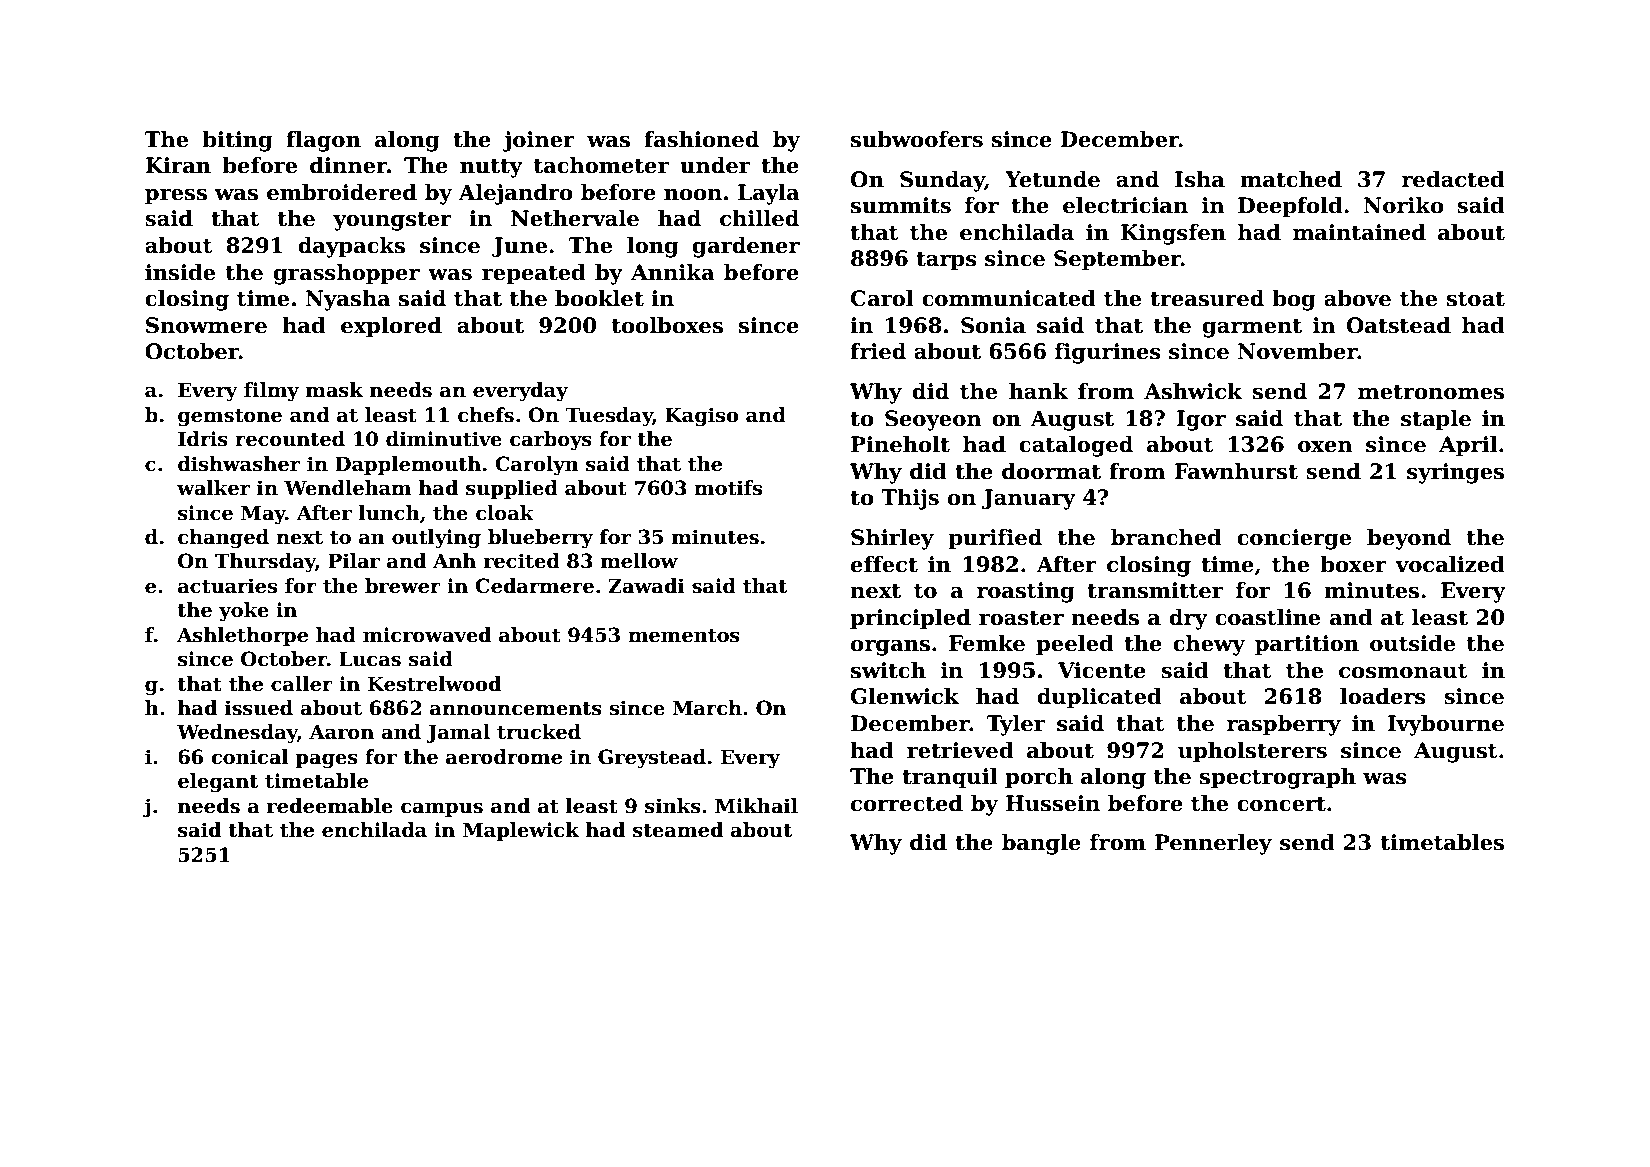 This screenshot has width=1650, height=1167. I want to click on beyond, so click(1409, 539).
